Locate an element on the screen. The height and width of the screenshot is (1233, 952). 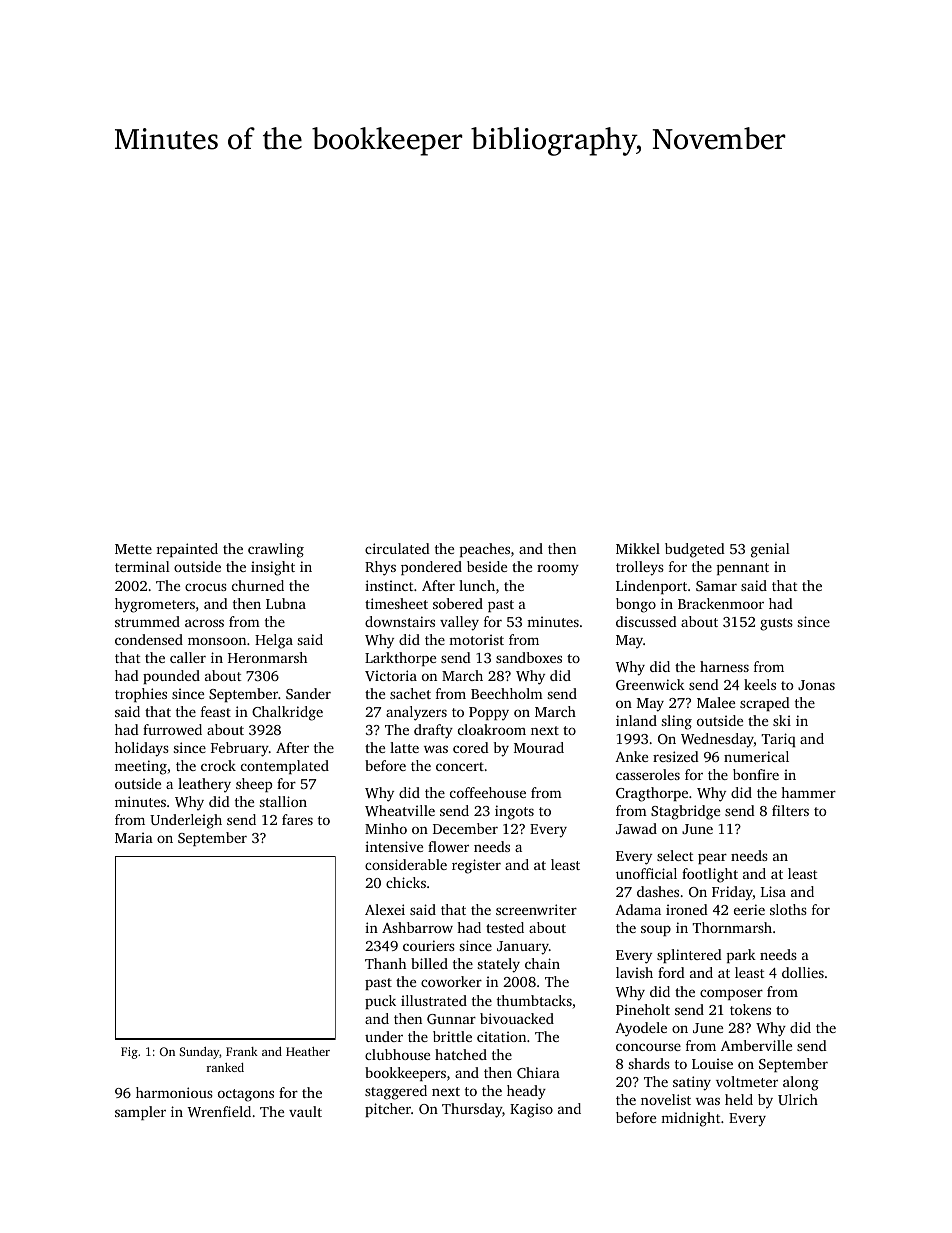
Thanh is located at coordinates (385, 963).
